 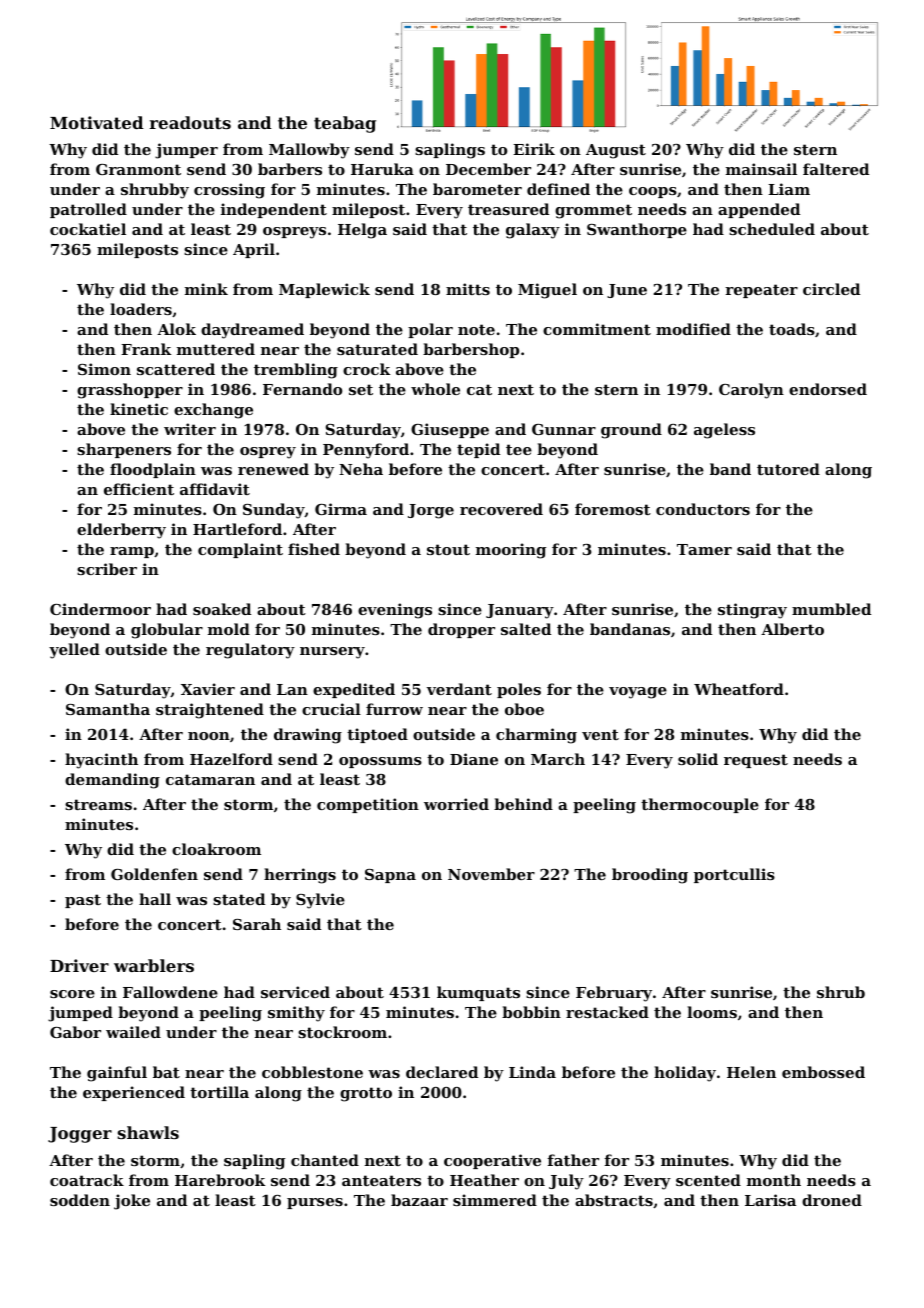 I want to click on faltered, so click(x=836, y=169).
